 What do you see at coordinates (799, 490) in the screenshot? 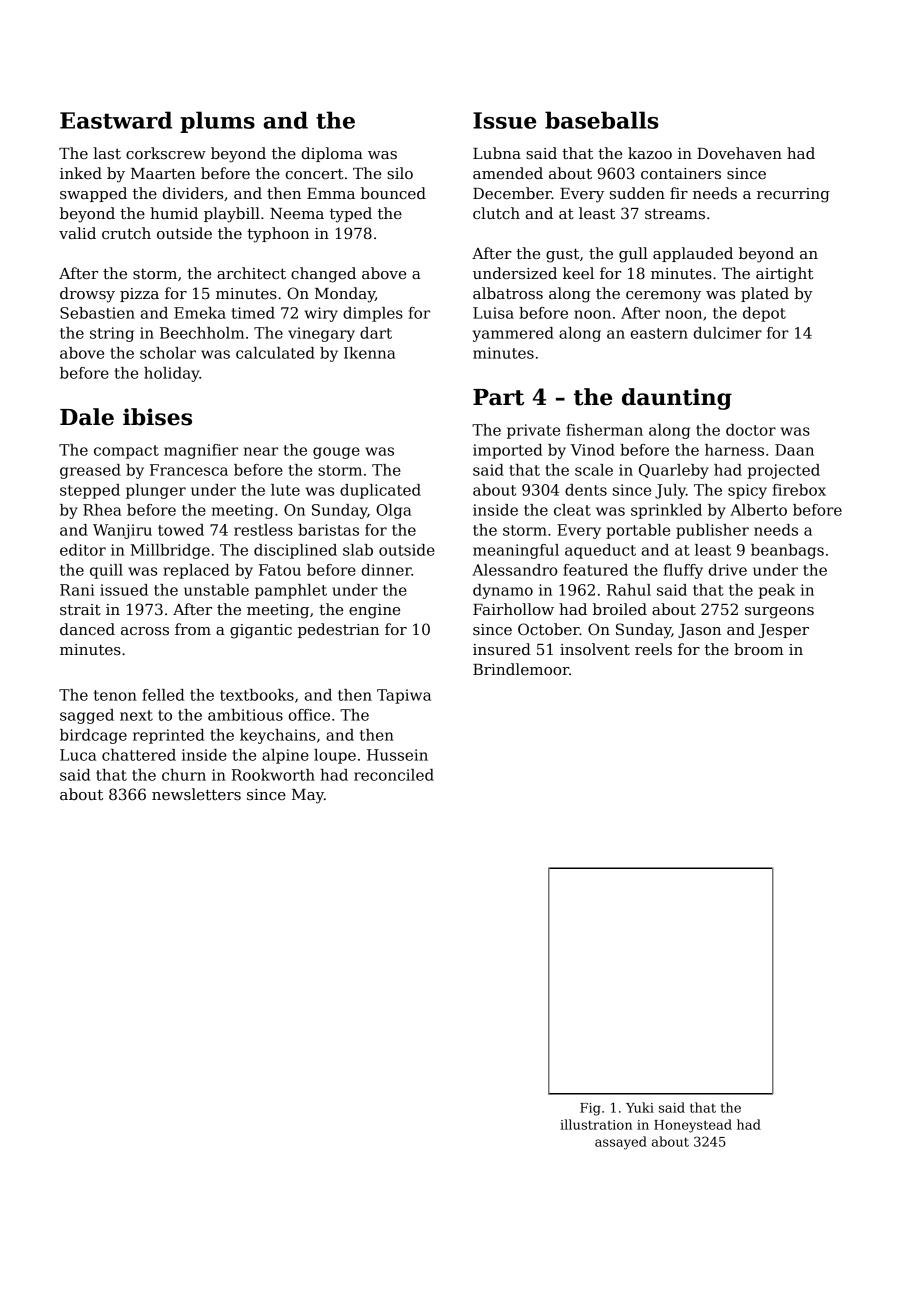
I see `firebox` at bounding box center [799, 490].
